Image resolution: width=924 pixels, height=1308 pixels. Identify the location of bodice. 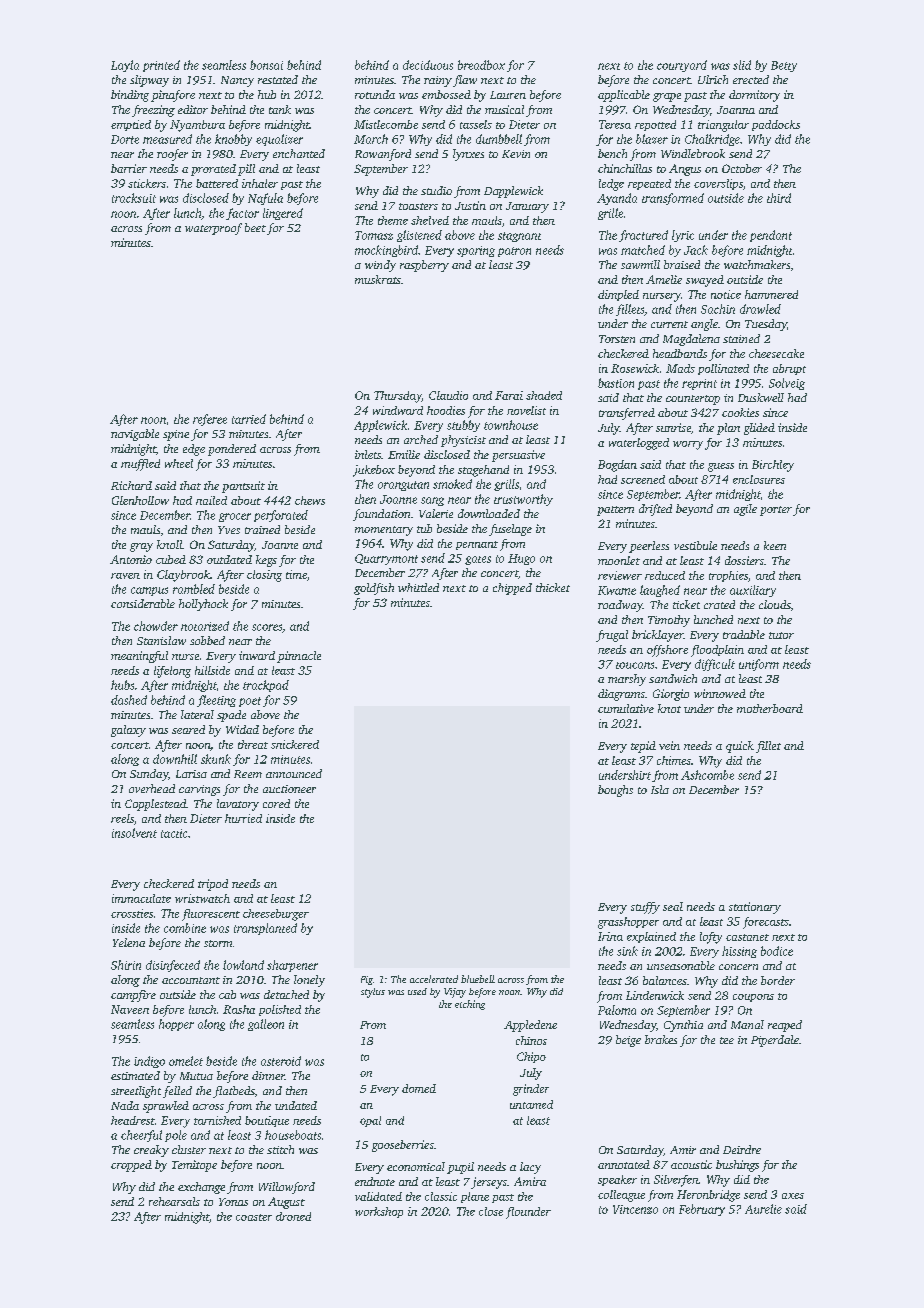
(777, 951).
